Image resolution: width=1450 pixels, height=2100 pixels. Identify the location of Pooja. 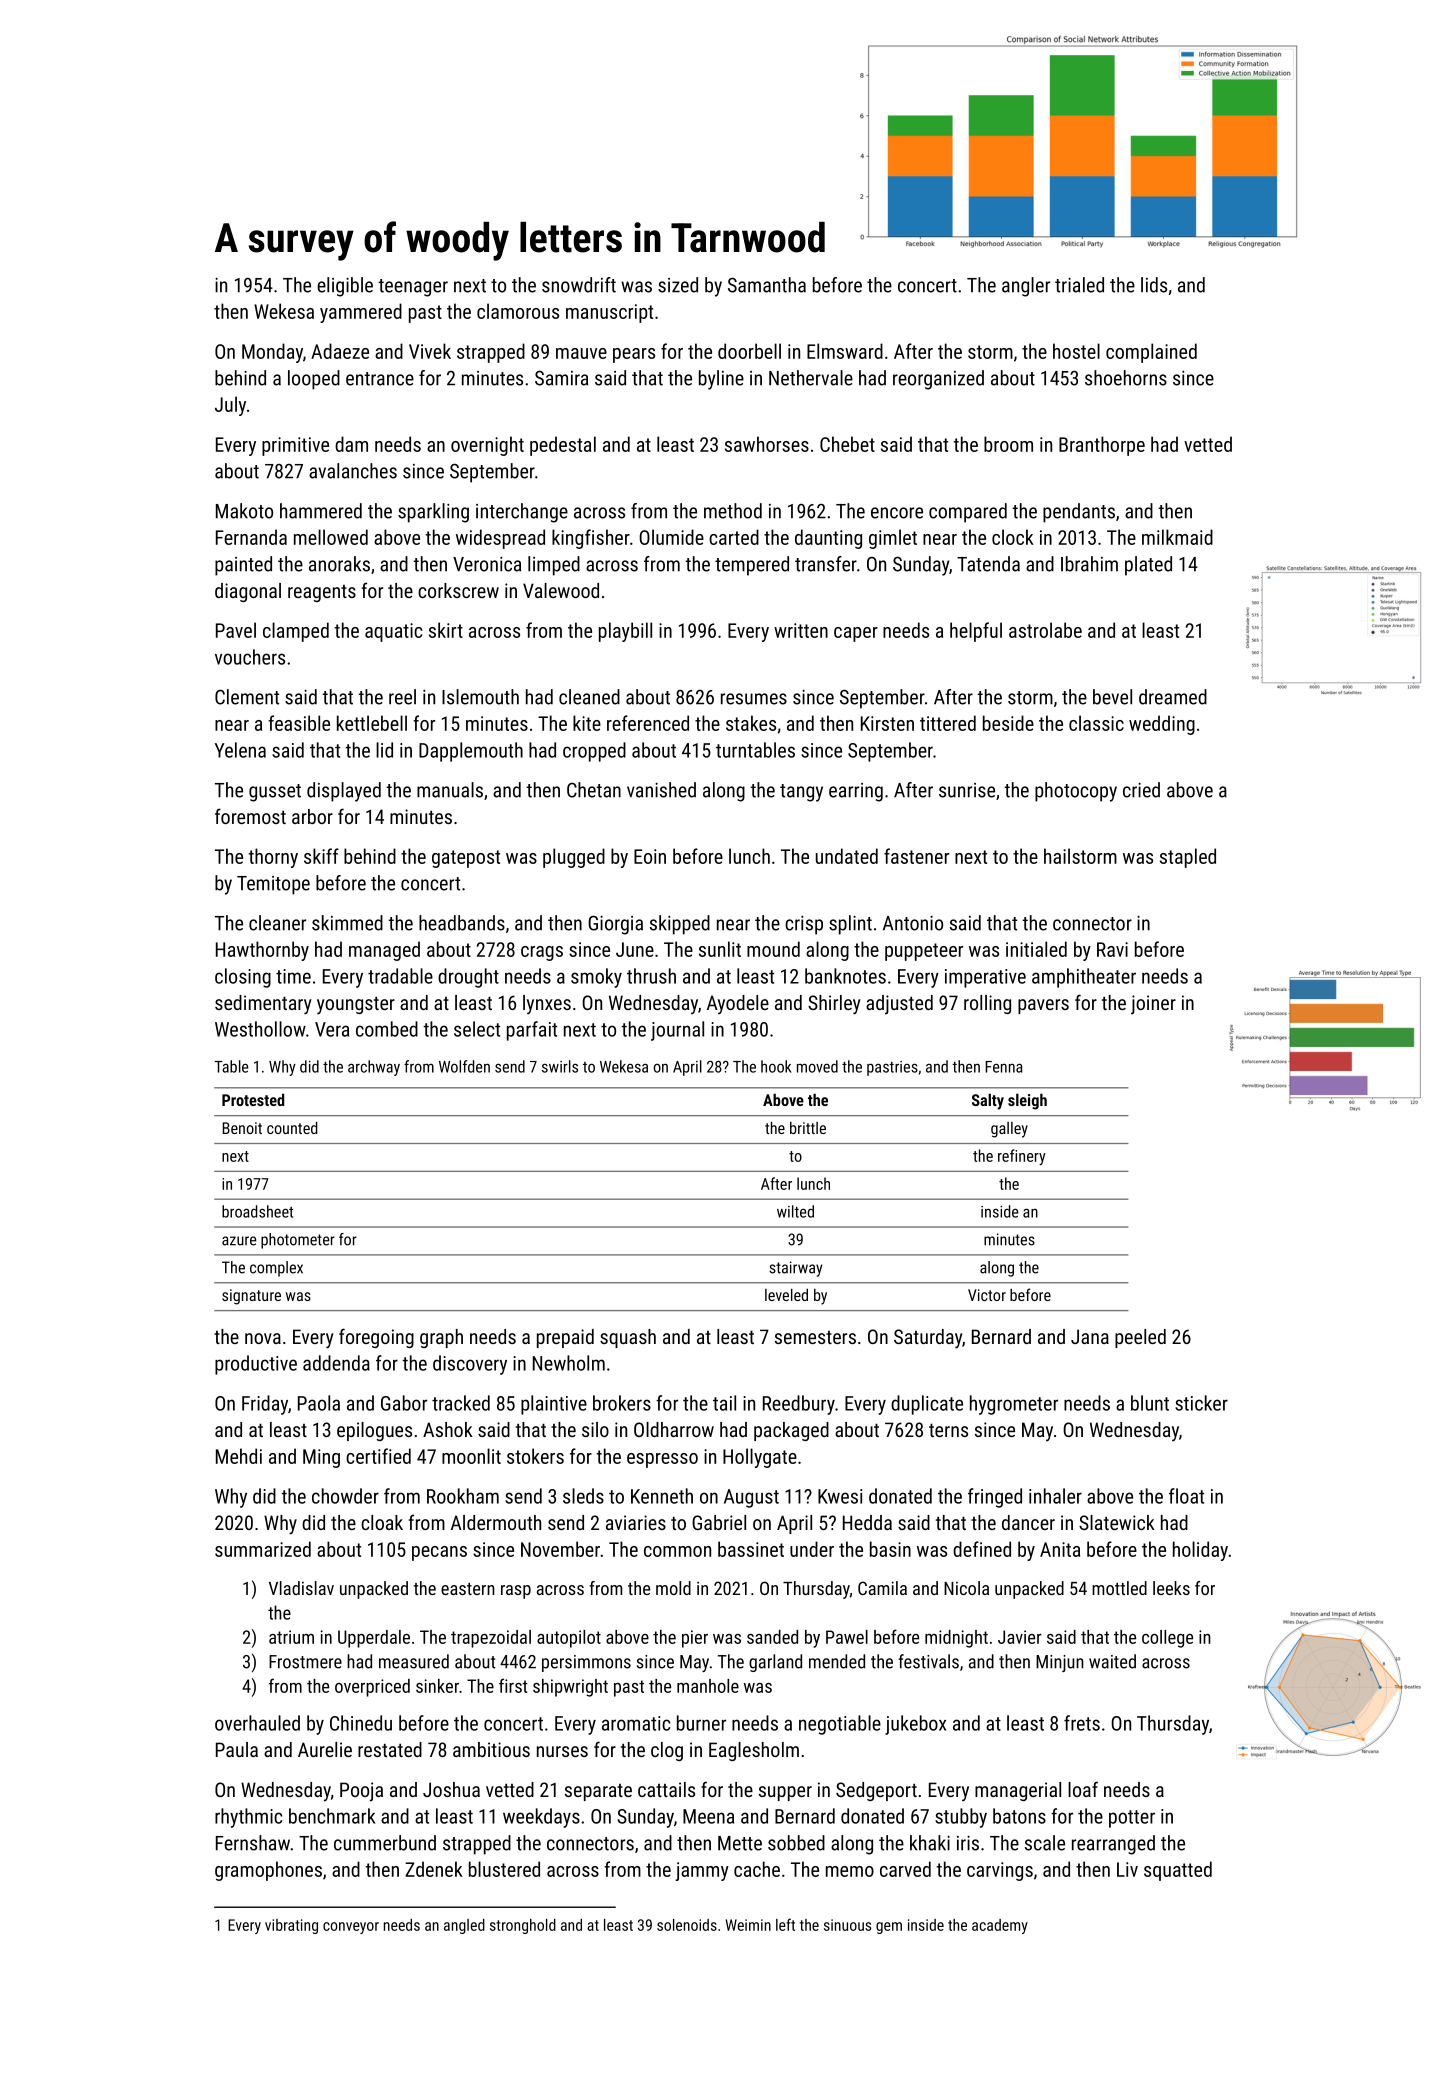
(361, 1792).
